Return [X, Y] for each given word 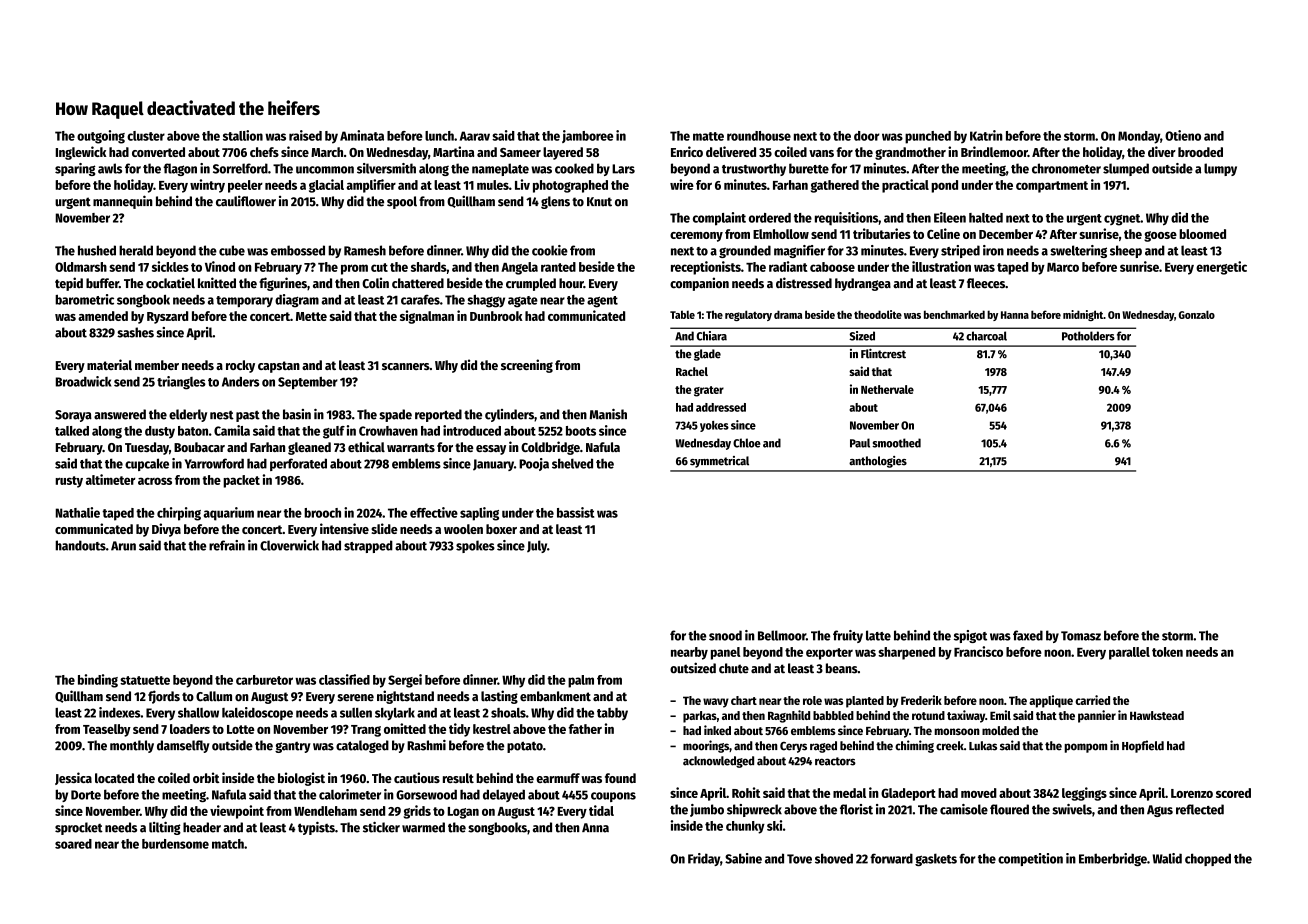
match [228, 844]
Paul [860, 443]
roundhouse [759, 136]
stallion [243, 135]
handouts [80, 545]
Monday [1139, 137]
